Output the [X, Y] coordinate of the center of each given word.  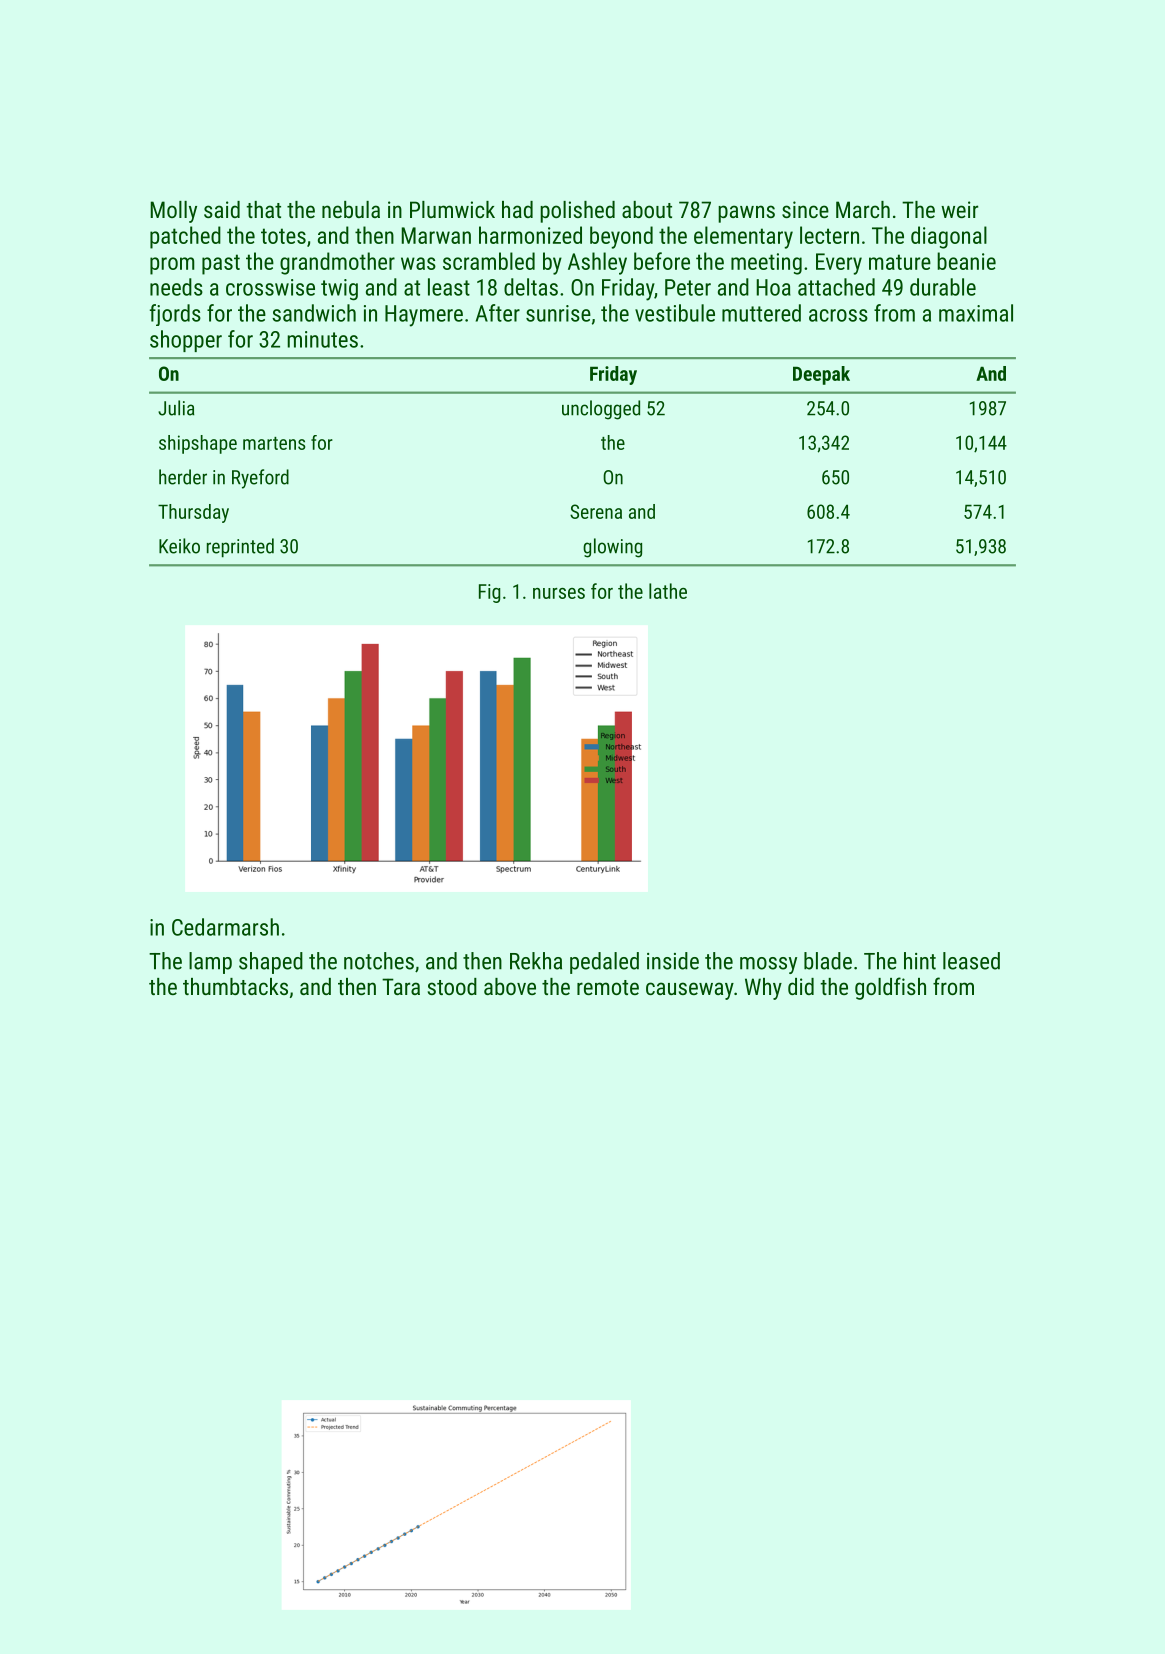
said [222, 209]
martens [274, 443]
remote [608, 987]
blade [828, 961]
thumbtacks [235, 986]
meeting [766, 264]
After [498, 313]
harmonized [530, 235]
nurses [559, 593]
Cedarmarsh [225, 927]
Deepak [821, 375]
